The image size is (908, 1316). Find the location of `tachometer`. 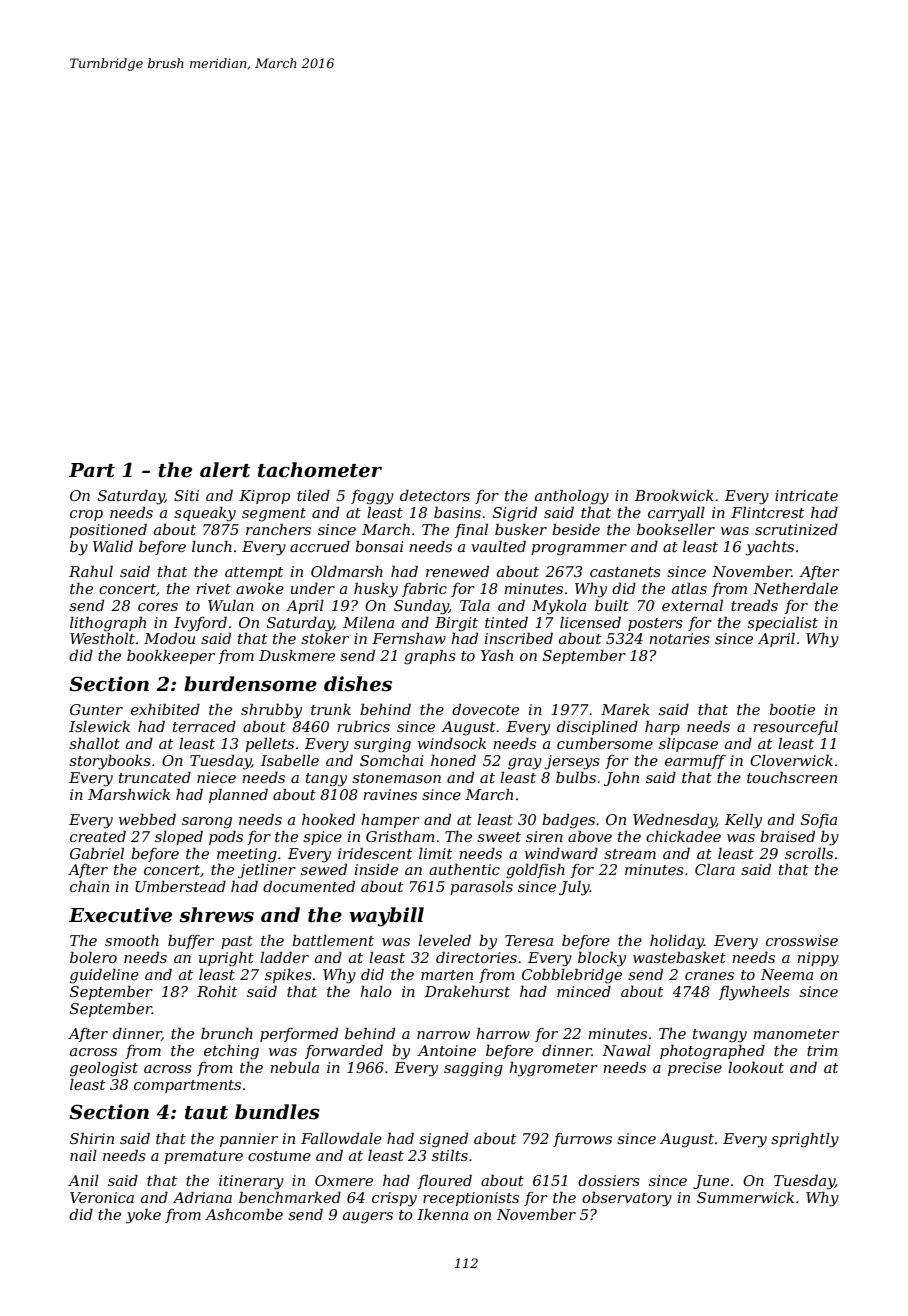

tachometer is located at coordinates (320, 470).
